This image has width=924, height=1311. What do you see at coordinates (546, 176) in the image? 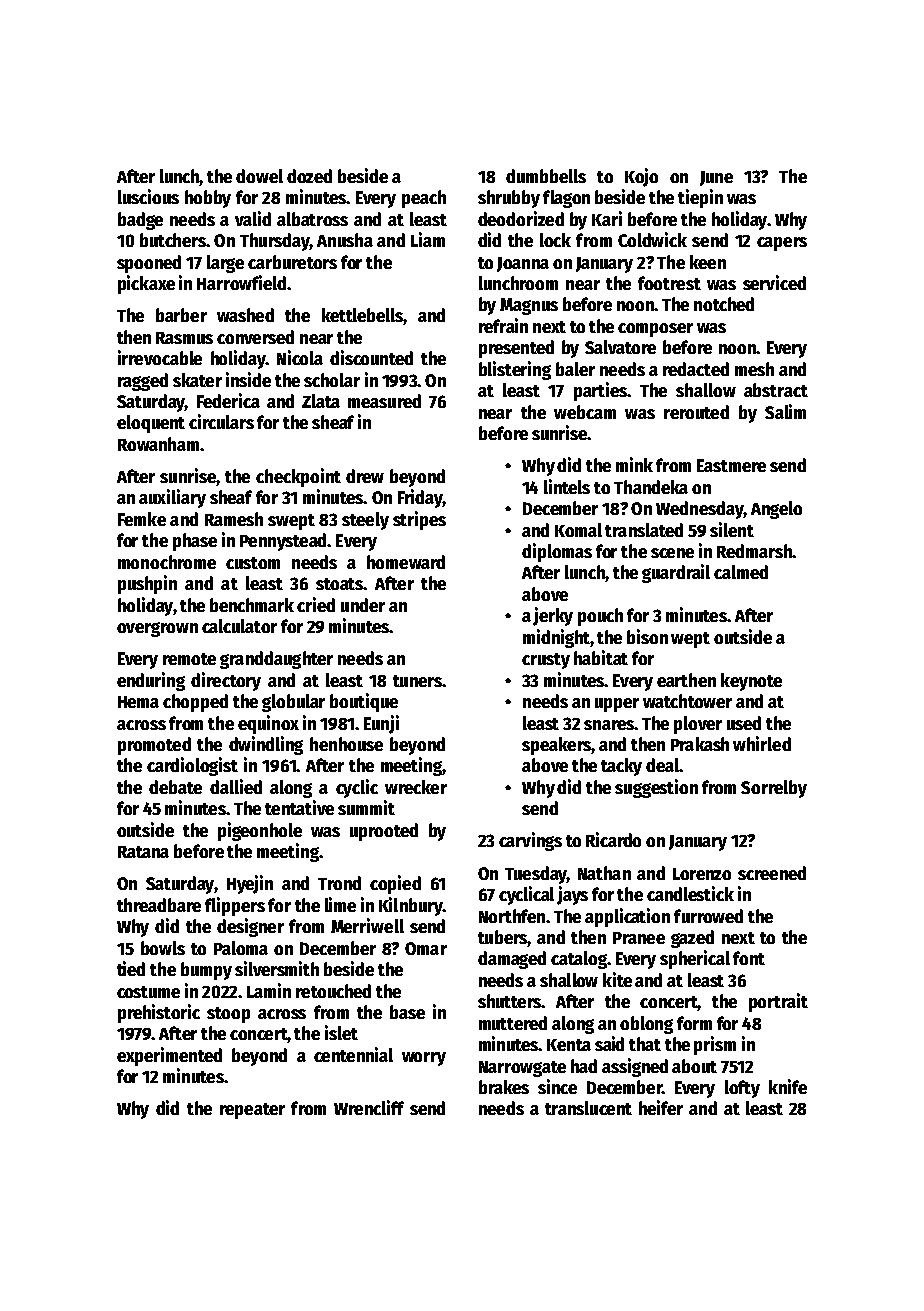
I see `dumbbells` at bounding box center [546, 176].
